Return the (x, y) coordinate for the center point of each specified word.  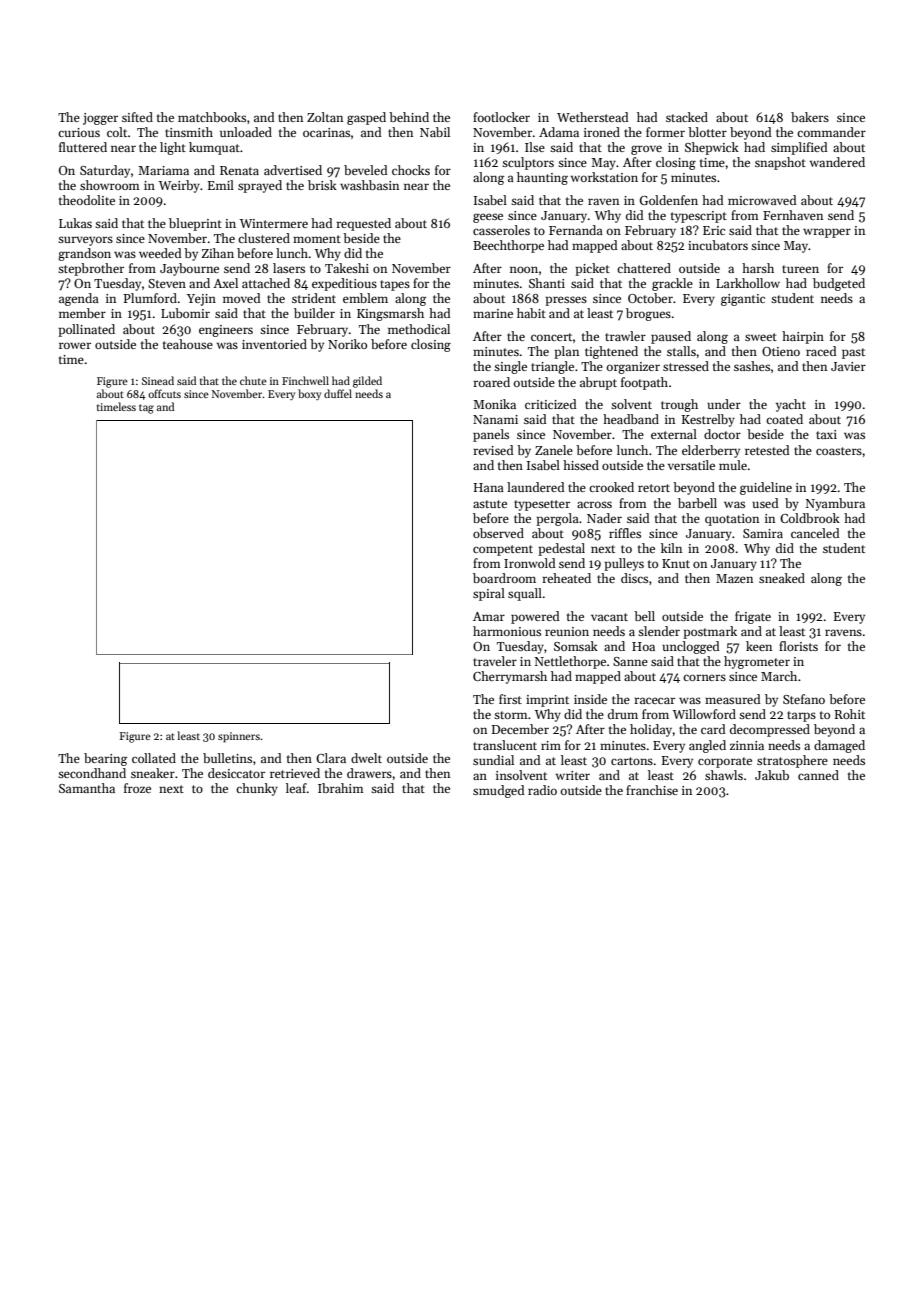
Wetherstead (593, 117)
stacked (687, 117)
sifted (137, 117)
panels (491, 435)
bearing (106, 759)
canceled (815, 533)
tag (146, 409)
